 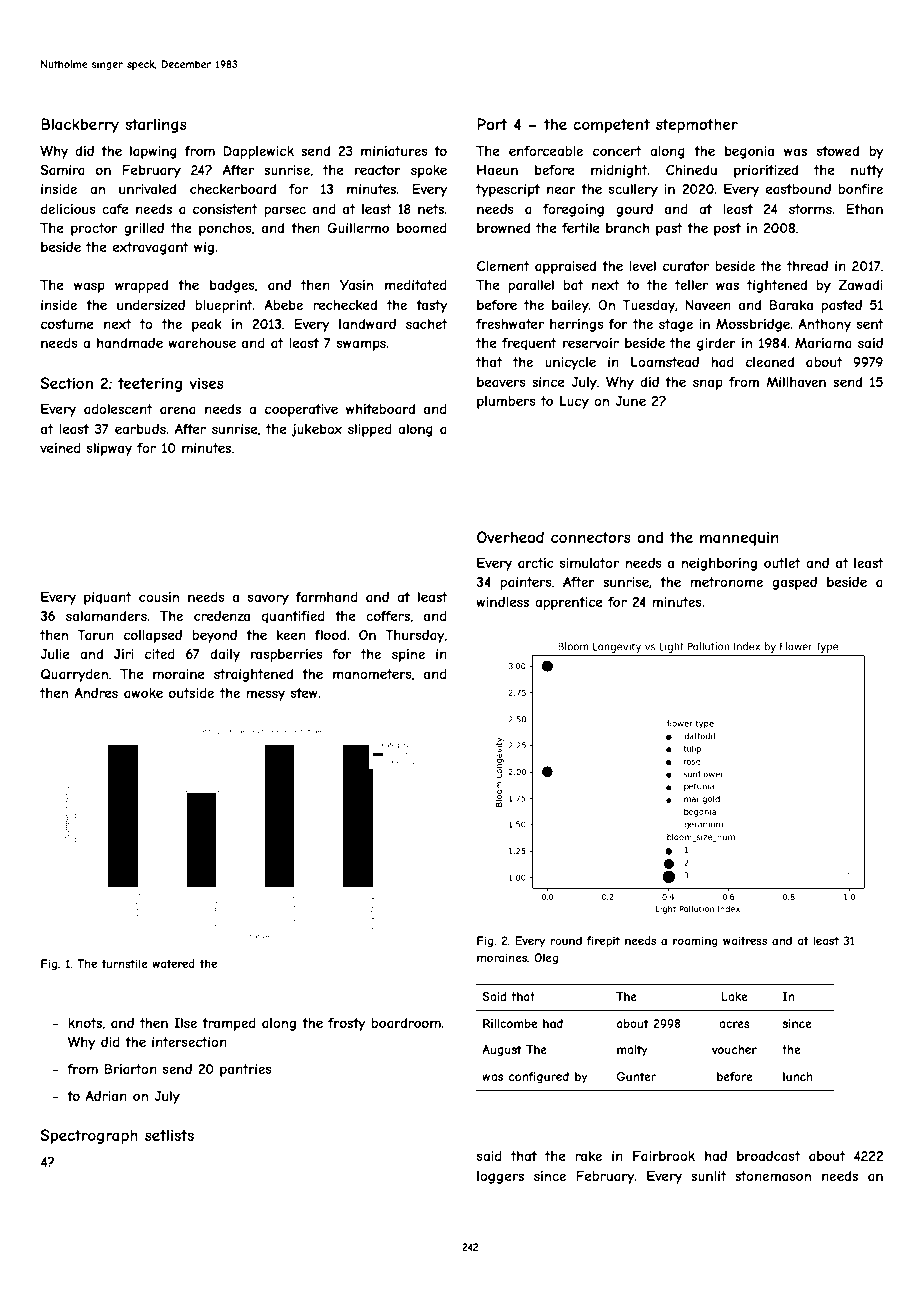 What do you see at coordinates (510, 537) in the page?
I see `Overhead` at bounding box center [510, 537].
